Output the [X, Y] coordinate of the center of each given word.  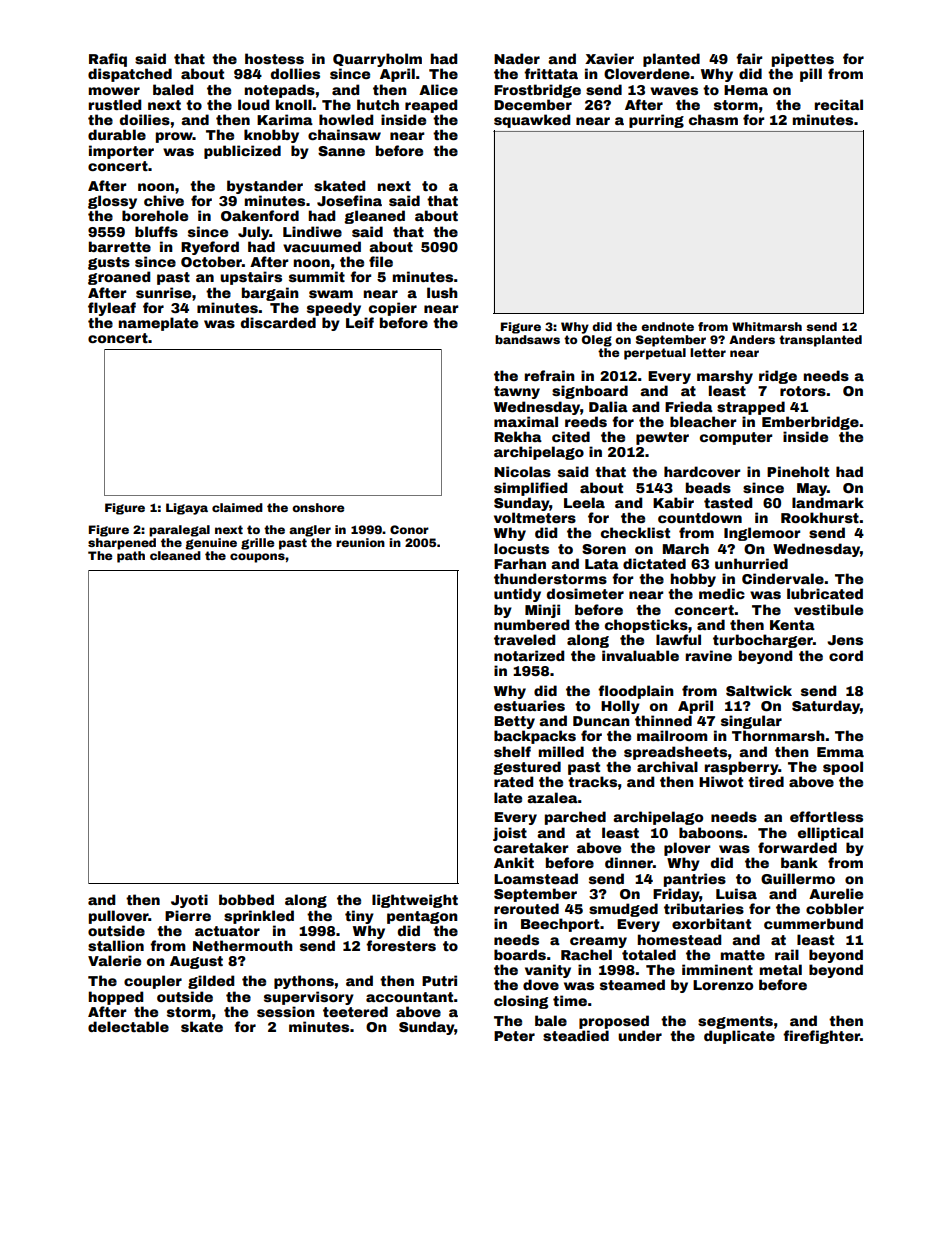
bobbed [246, 899]
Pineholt [798, 471]
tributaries [704, 908]
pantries [695, 880]
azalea [552, 797]
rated [513, 781]
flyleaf [112, 309]
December [533, 104]
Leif [360, 322]
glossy [112, 202]
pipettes [803, 60]
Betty [514, 722]
